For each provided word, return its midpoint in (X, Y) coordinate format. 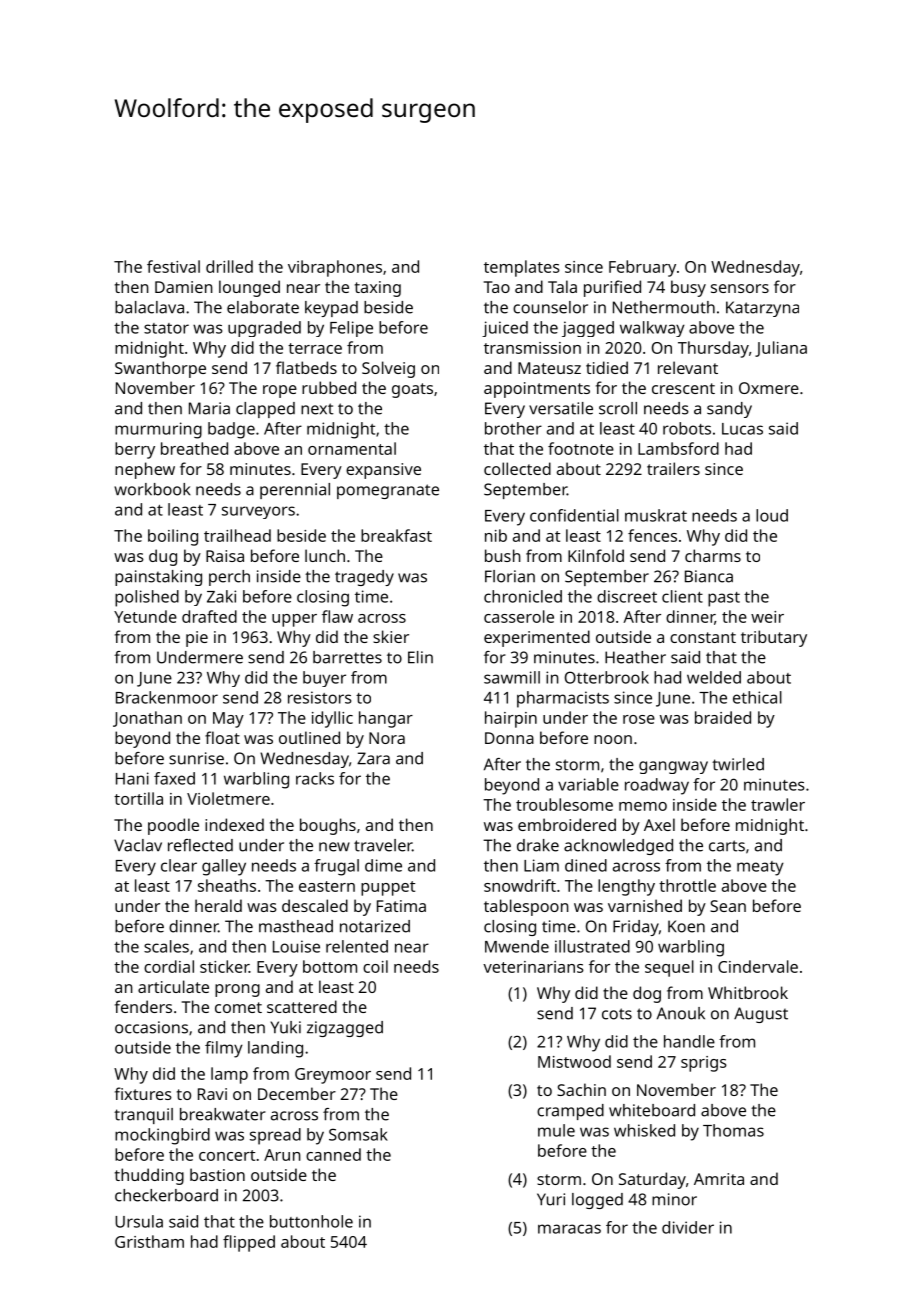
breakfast (396, 535)
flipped (249, 1243)
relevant (688, 367)
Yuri (551, 1199)
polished (147, 598)
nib (496, 535)
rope (280, 391)
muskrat (656, 515)
